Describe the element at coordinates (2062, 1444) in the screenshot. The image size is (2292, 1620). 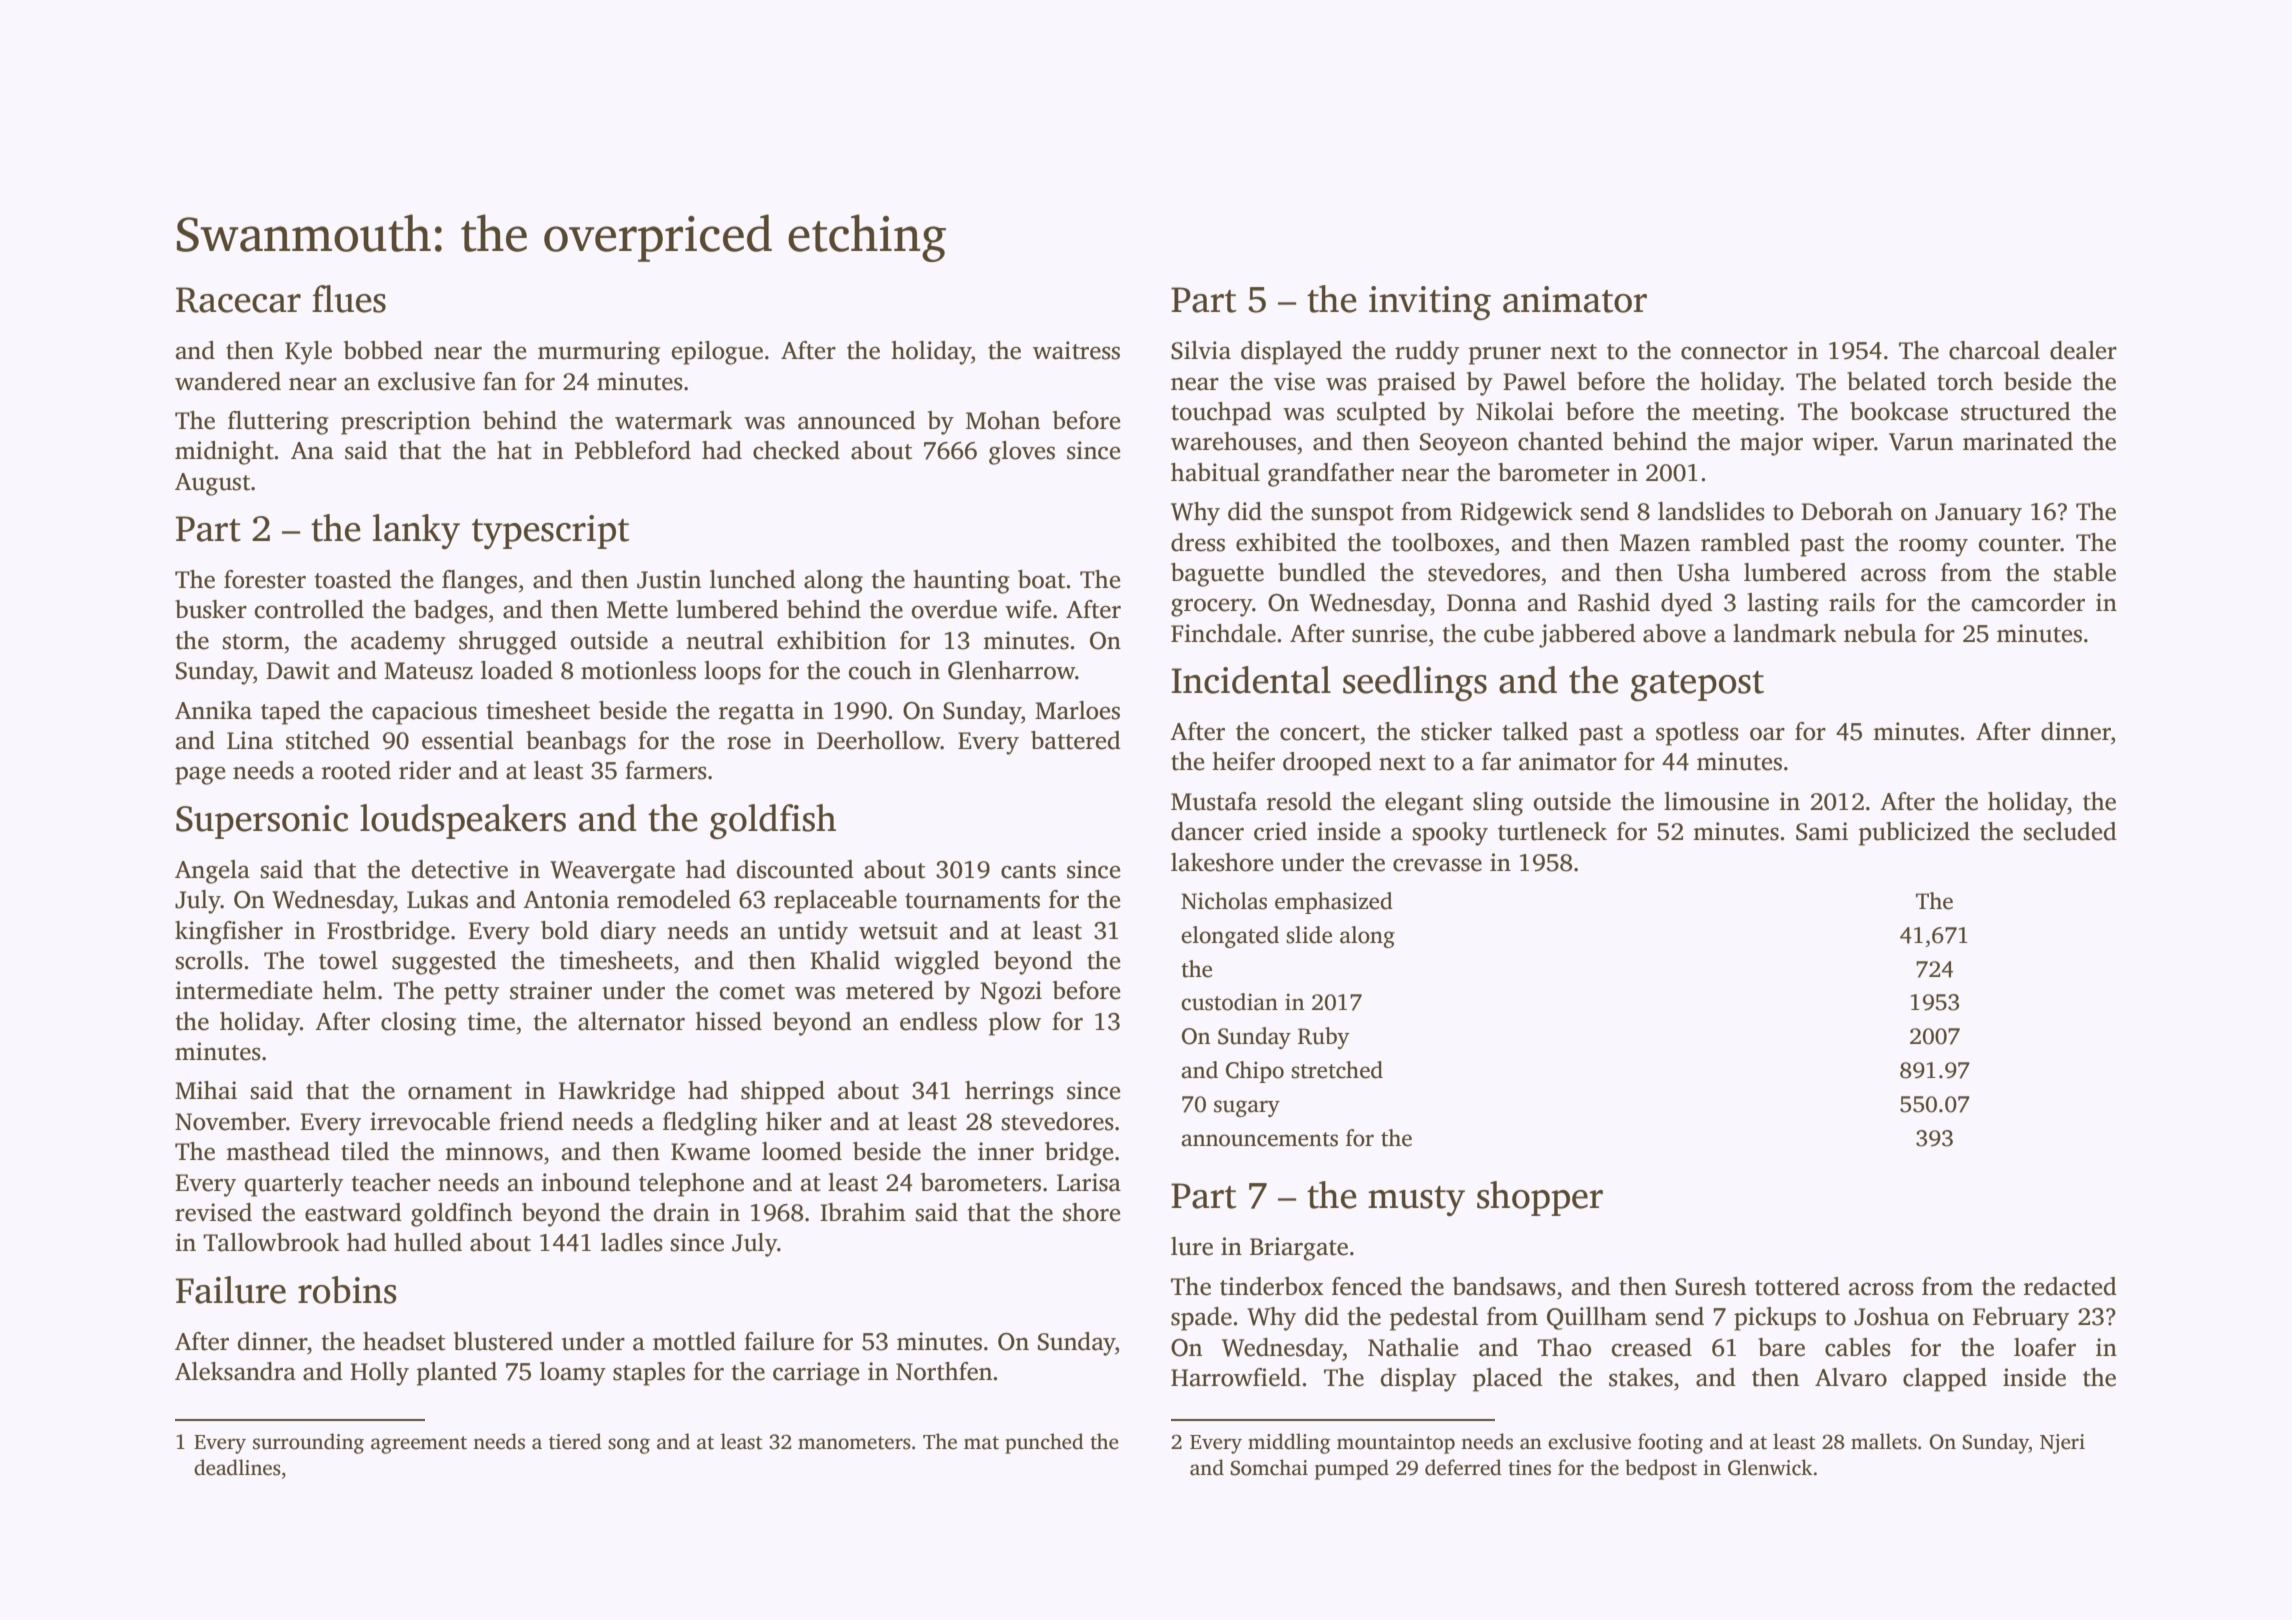
I see `Njeri` at that location.
